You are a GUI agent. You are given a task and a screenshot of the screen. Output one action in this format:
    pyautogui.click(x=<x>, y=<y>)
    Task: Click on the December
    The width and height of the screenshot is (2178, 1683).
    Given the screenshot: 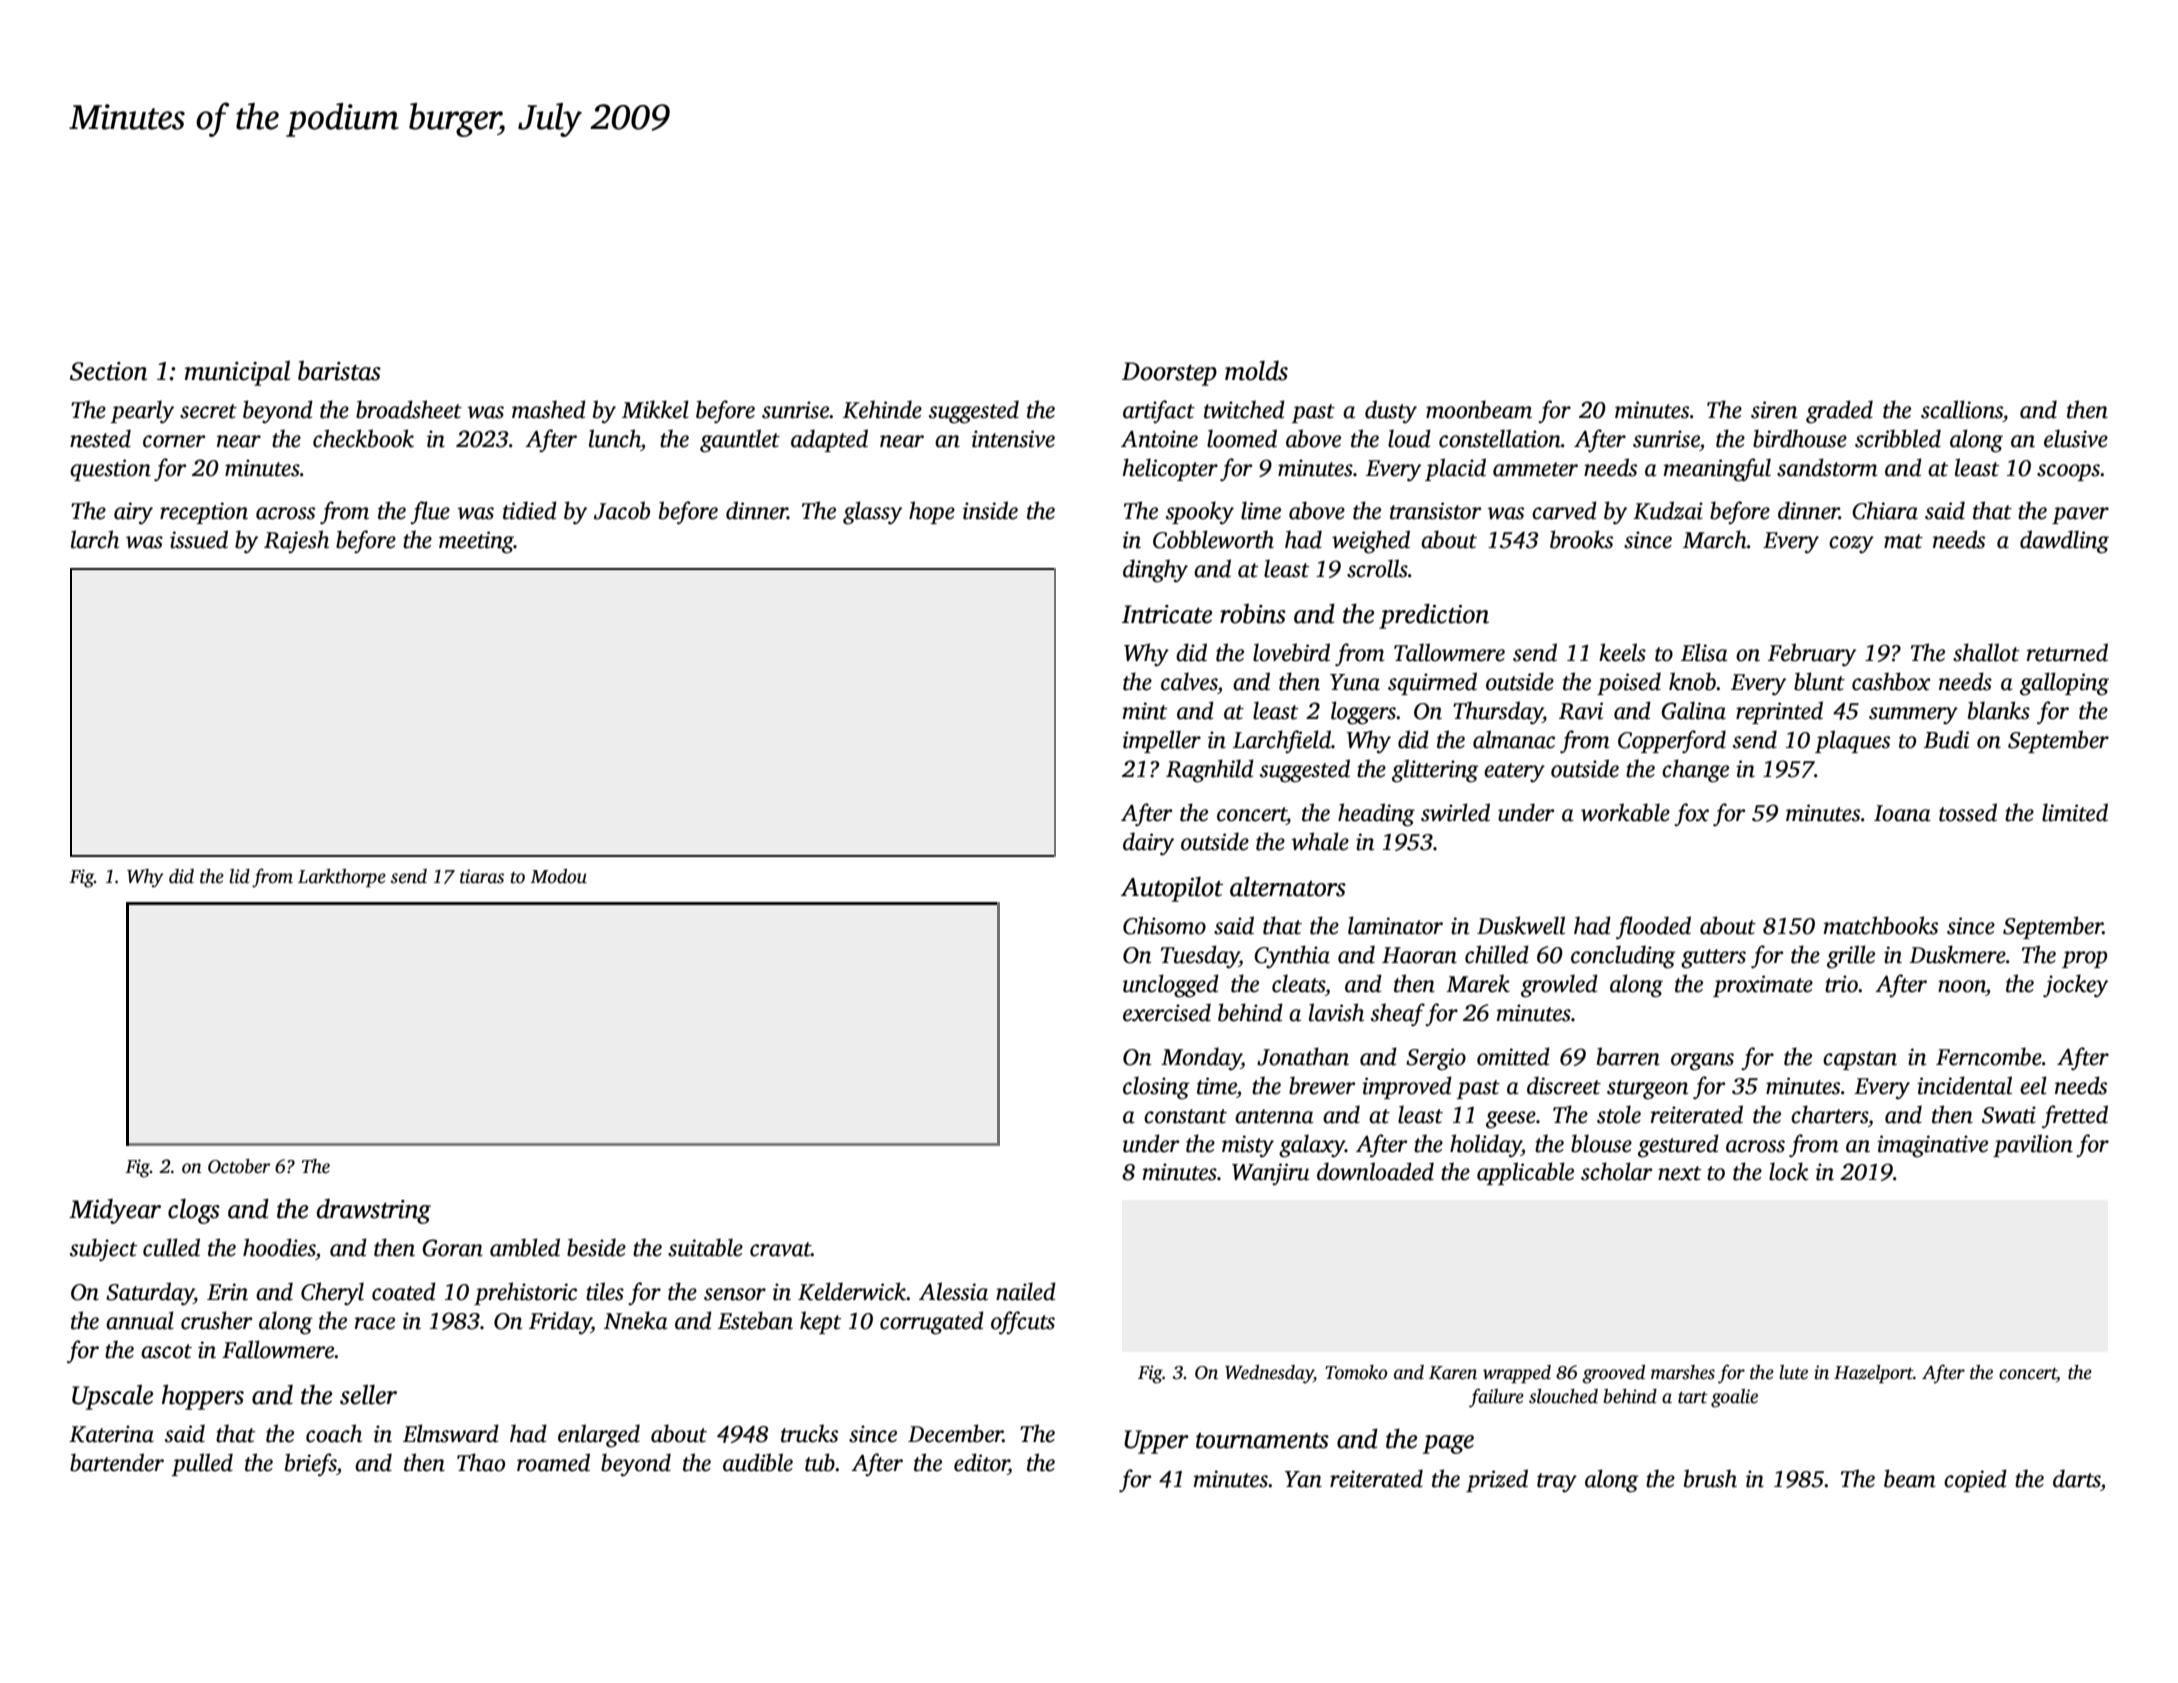 What is the action you would take?
    pyautogui.click(x=955, y=1433)
